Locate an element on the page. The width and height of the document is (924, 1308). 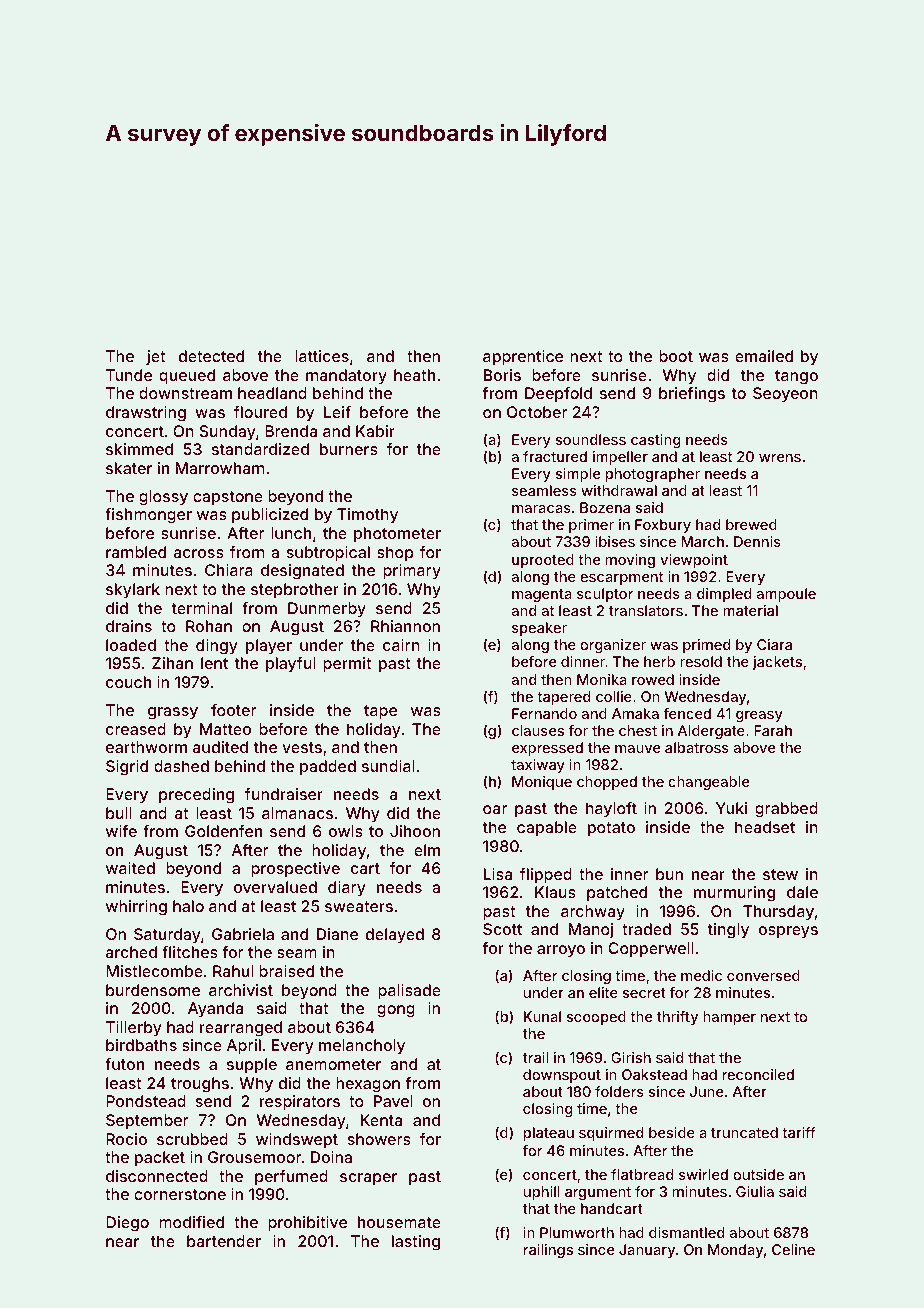
Diego is located at coordinates (127, 1224).
